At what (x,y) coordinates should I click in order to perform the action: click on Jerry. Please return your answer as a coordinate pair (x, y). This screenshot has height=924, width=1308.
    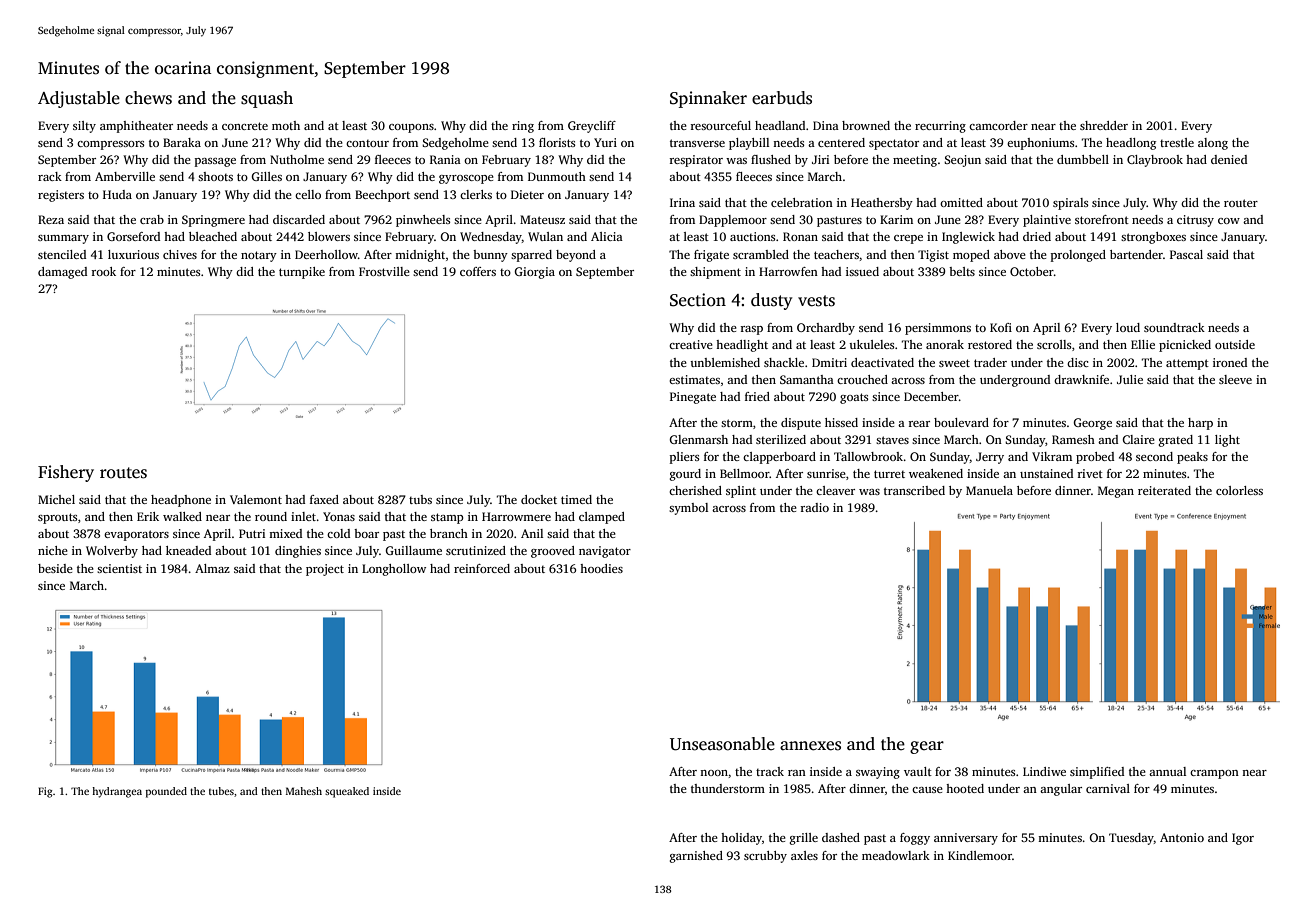
    Looking at the image, I should click on (990, 458).
